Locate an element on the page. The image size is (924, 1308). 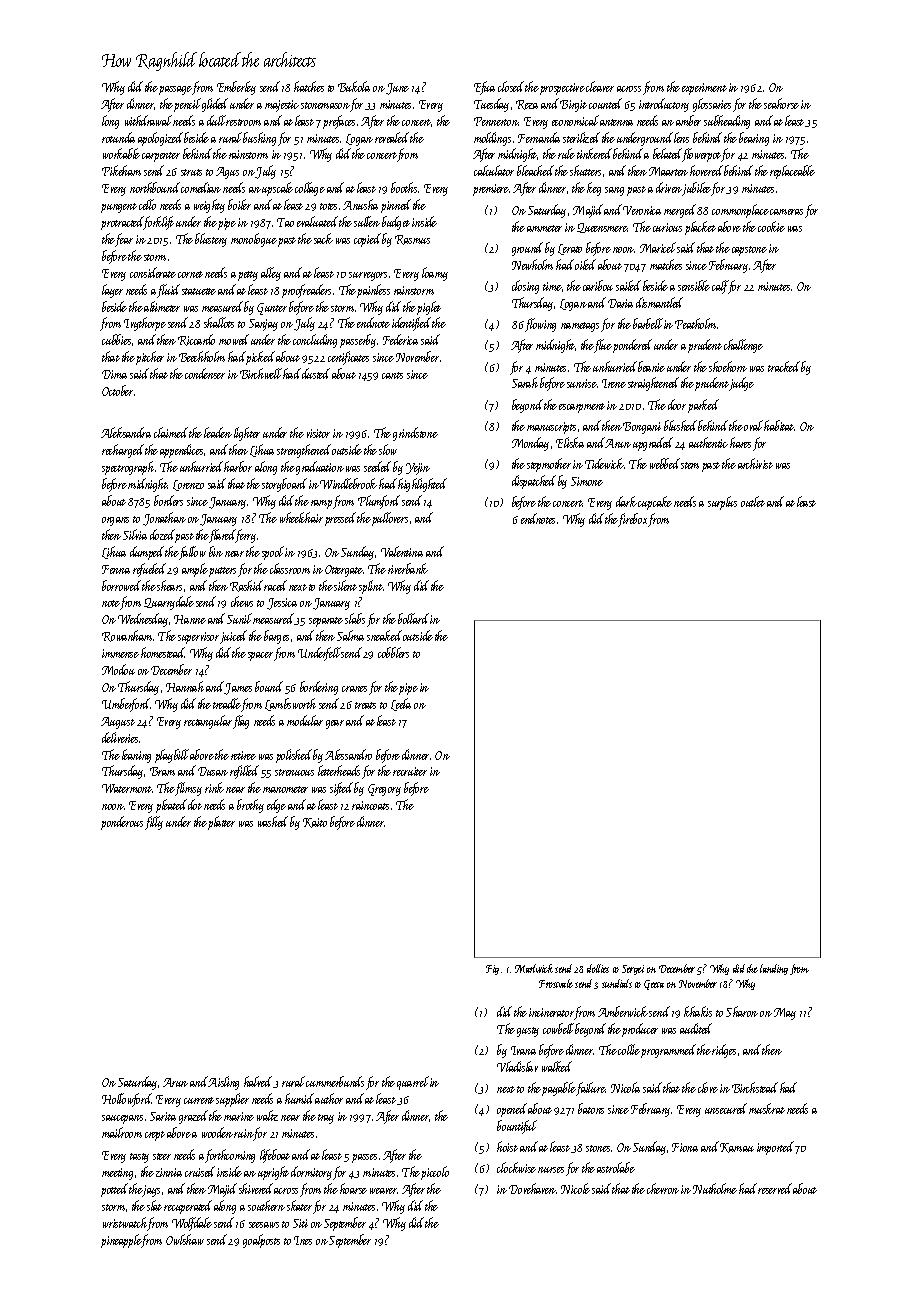
Frostvale is located at coordinates (556, 983).
